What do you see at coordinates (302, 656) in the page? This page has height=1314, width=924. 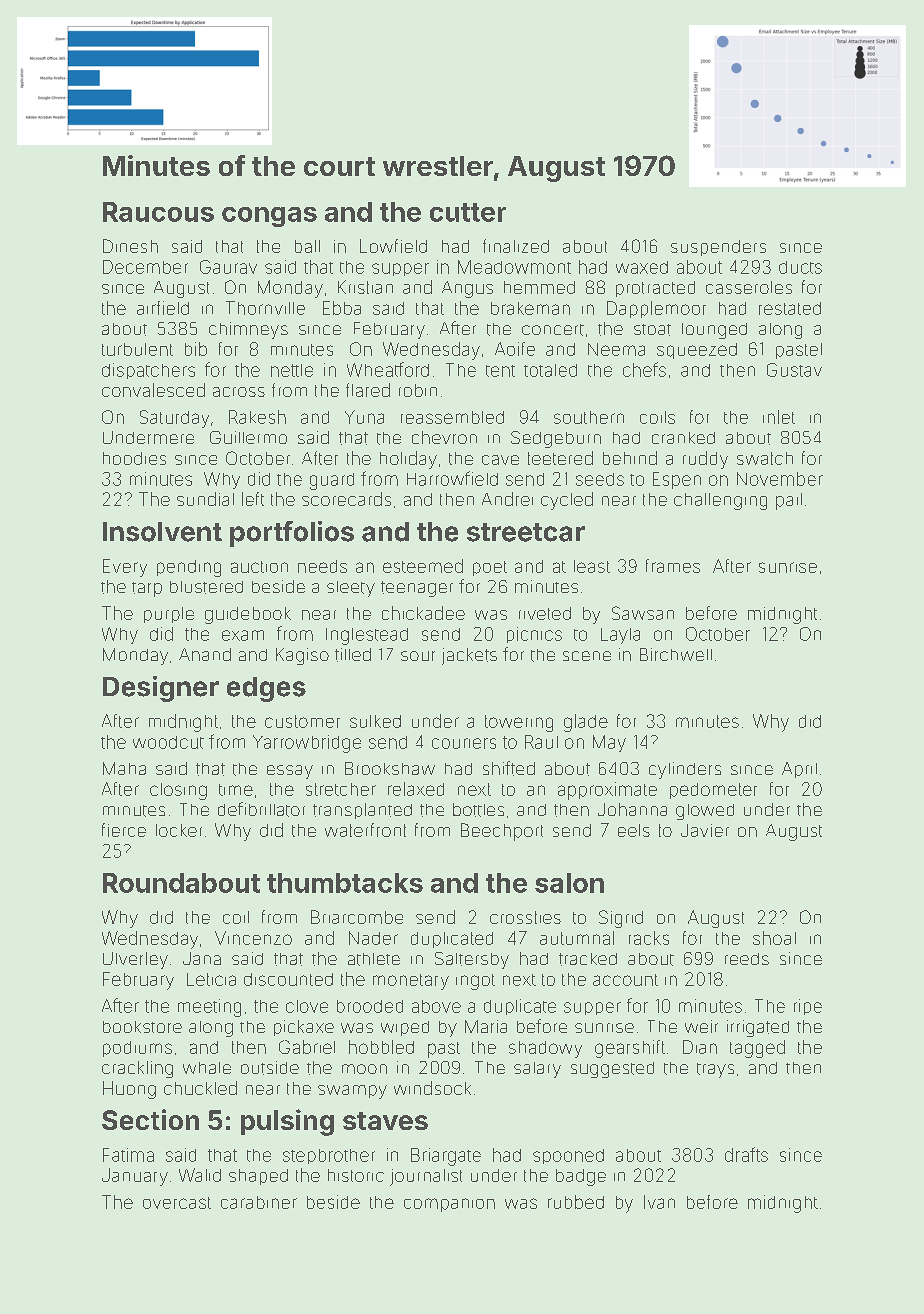 I see `Kagiso` at bounding box center [302, 656].
